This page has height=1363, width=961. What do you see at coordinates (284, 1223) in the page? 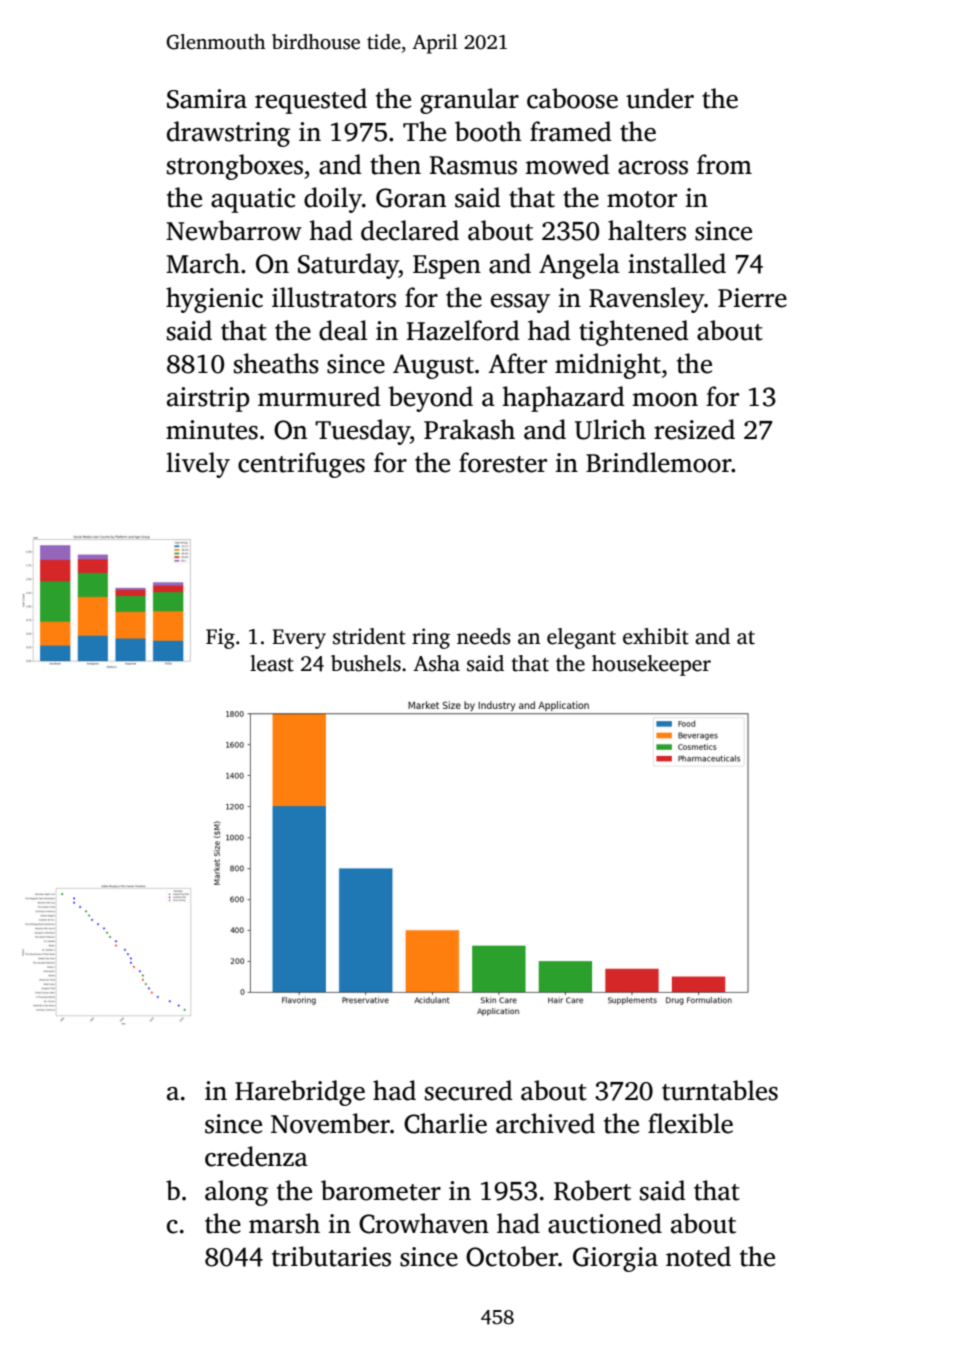
I see `marsh` at bounding box center [284, 1223].
